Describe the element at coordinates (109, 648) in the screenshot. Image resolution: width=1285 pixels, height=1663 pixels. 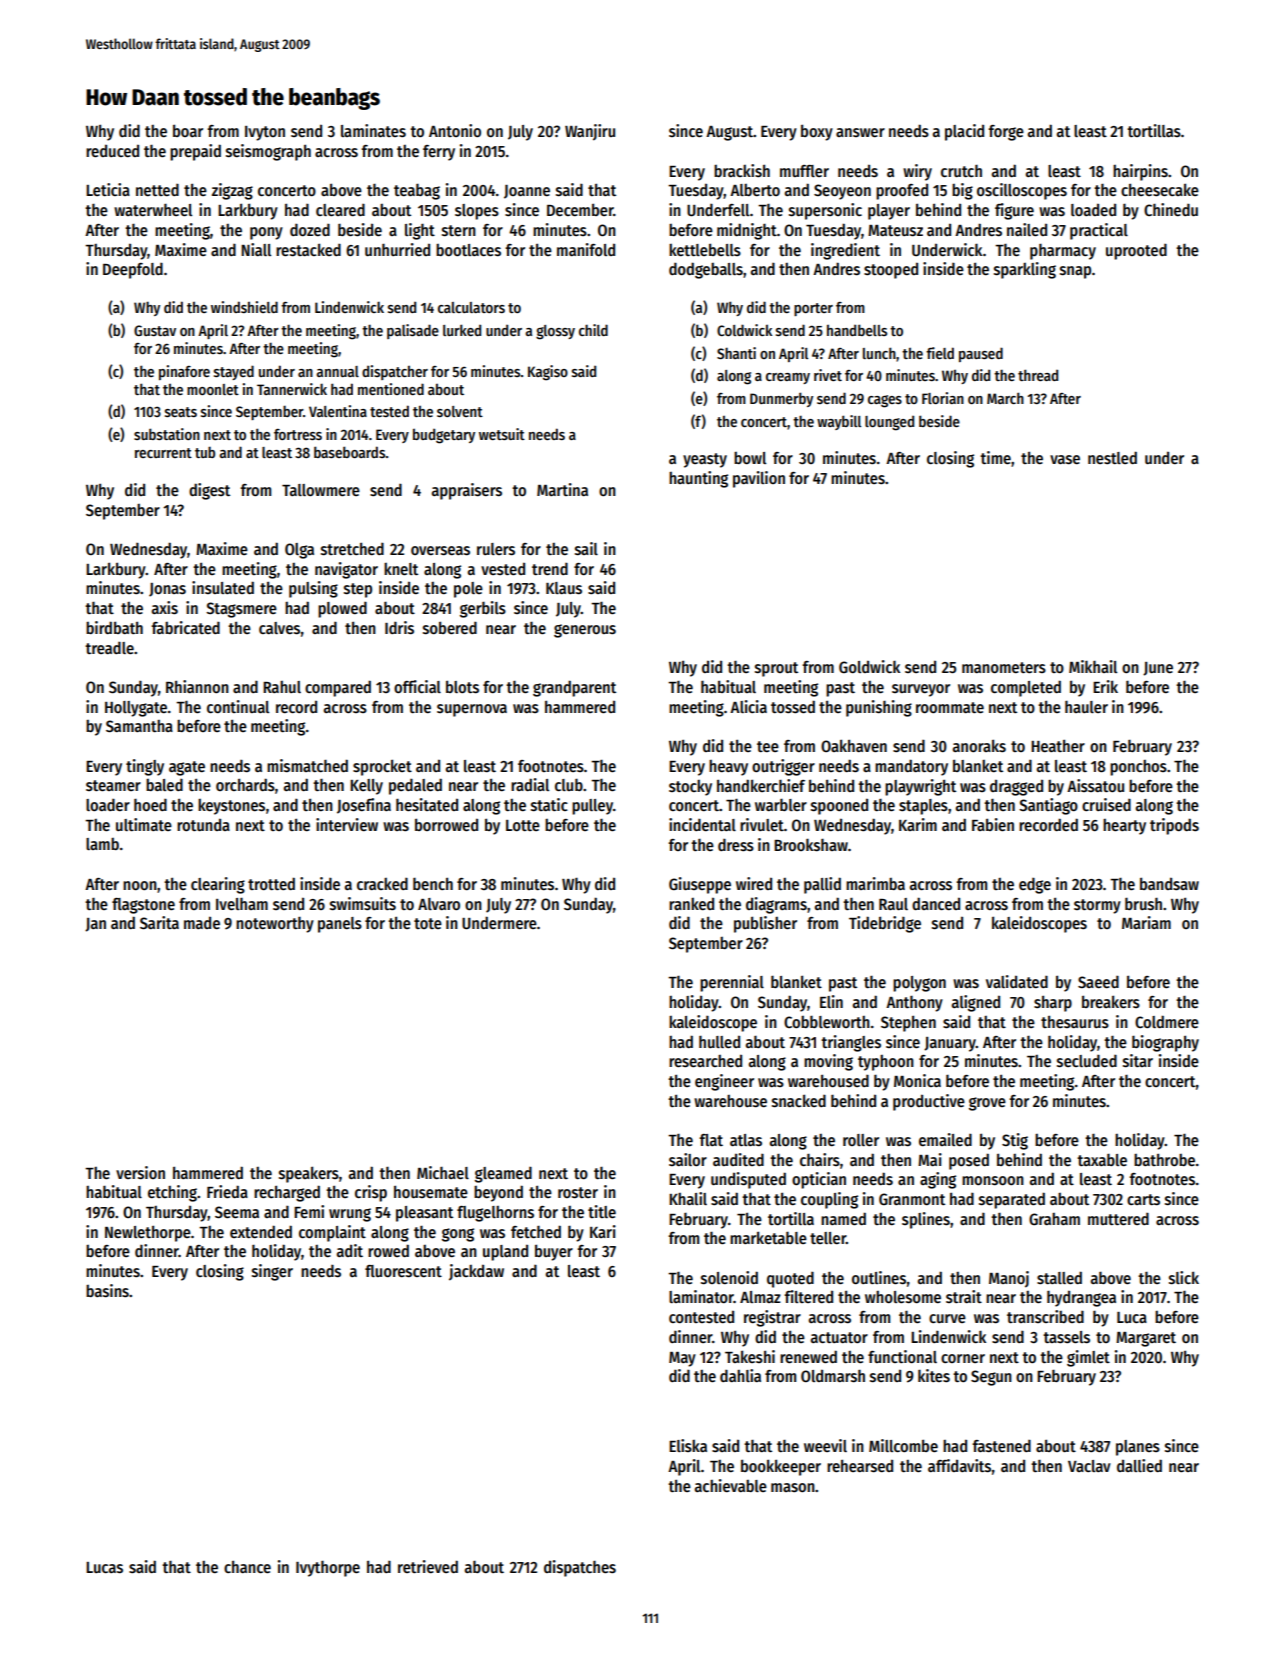
I see `treadle` at that location.
